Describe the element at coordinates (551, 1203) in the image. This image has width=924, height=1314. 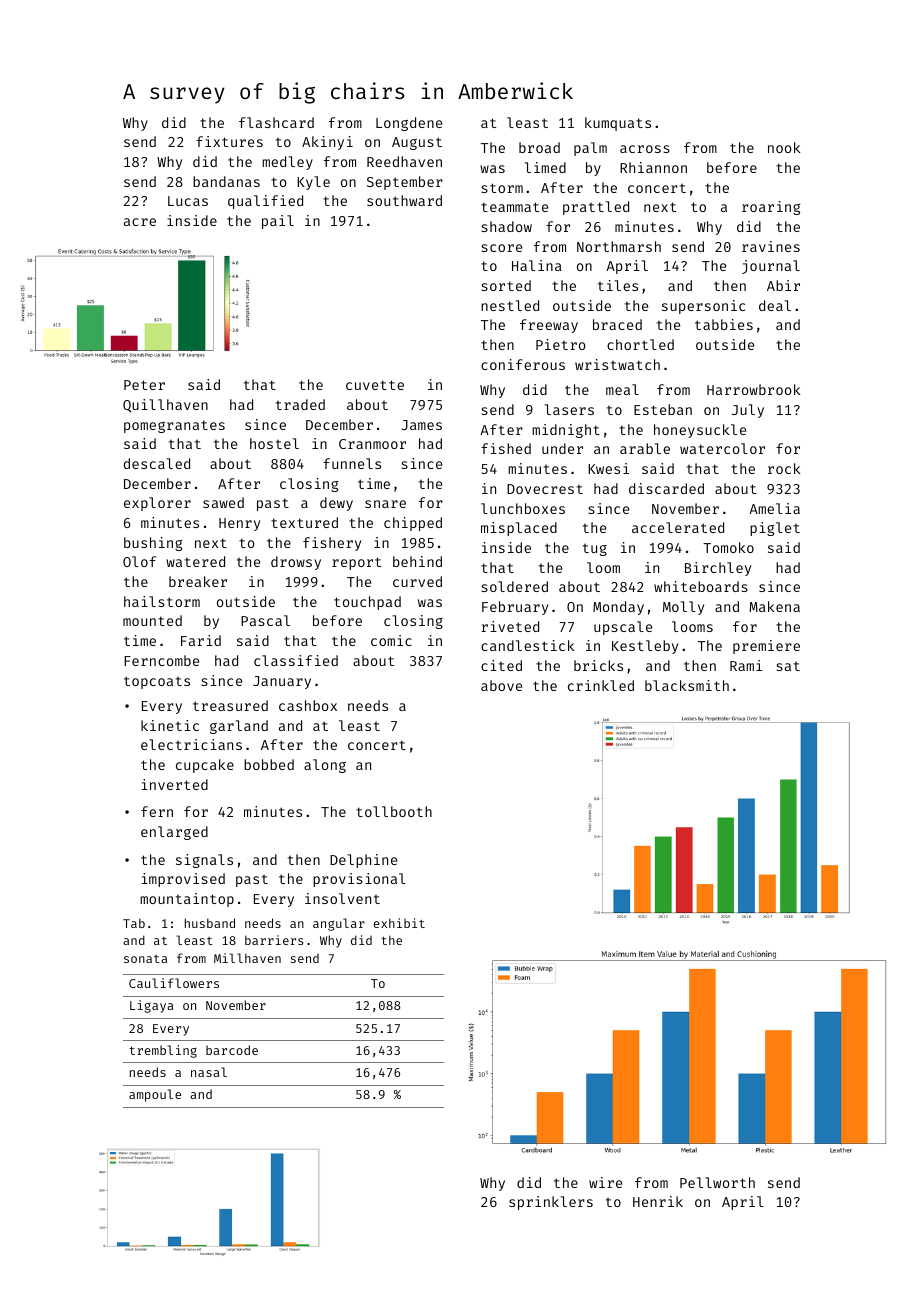
I see `sprinklers` at that location.
